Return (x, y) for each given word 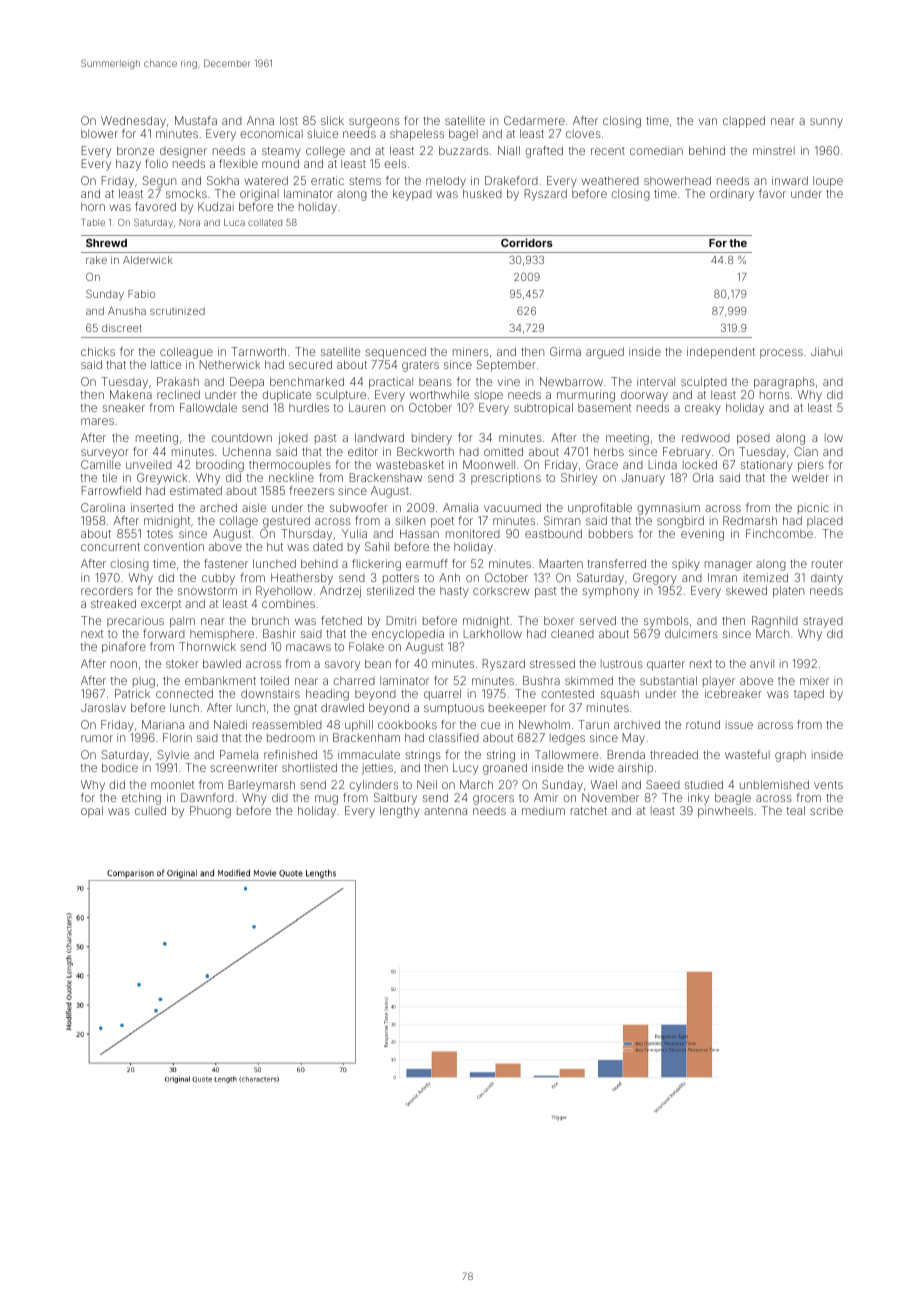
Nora (190, 222)
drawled (342, 707)
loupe (828, 182)
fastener (226, 563)
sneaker (123, 407)
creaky (703, 409)
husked (482, 193)
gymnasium (668, 509)
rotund (703, 724)
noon (124, 664)
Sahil (377, 546)
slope (488, 395)
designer (183, 152)
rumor (97, 738)
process (781, 353)
